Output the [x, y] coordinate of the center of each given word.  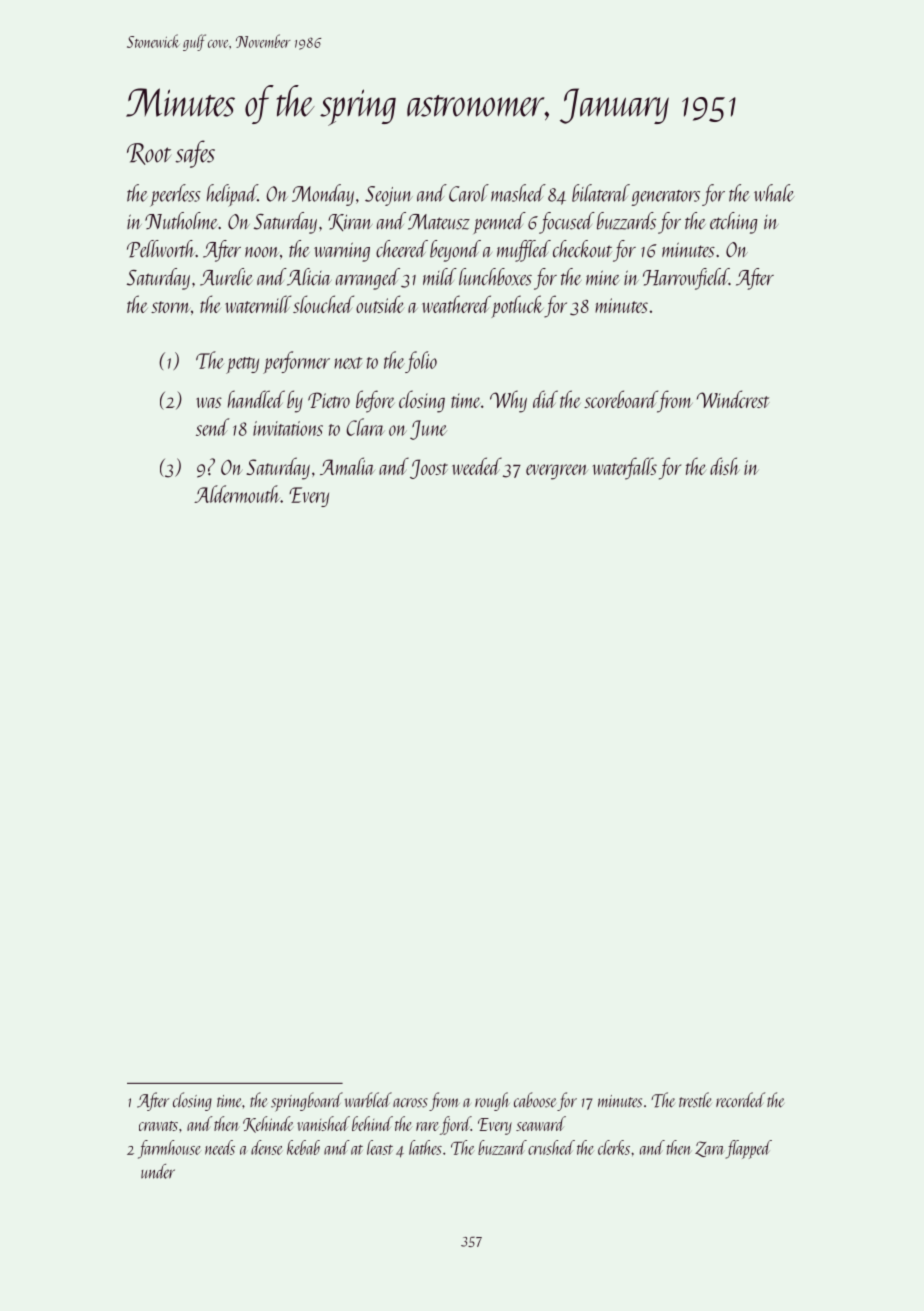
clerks [614, 1147]
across [410, 1103]
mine [603, 277]
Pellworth [161, 249]
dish [725, 466]
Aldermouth [237, 494]
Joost [429, 469]
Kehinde [268, 1124]
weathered [456, 304]
